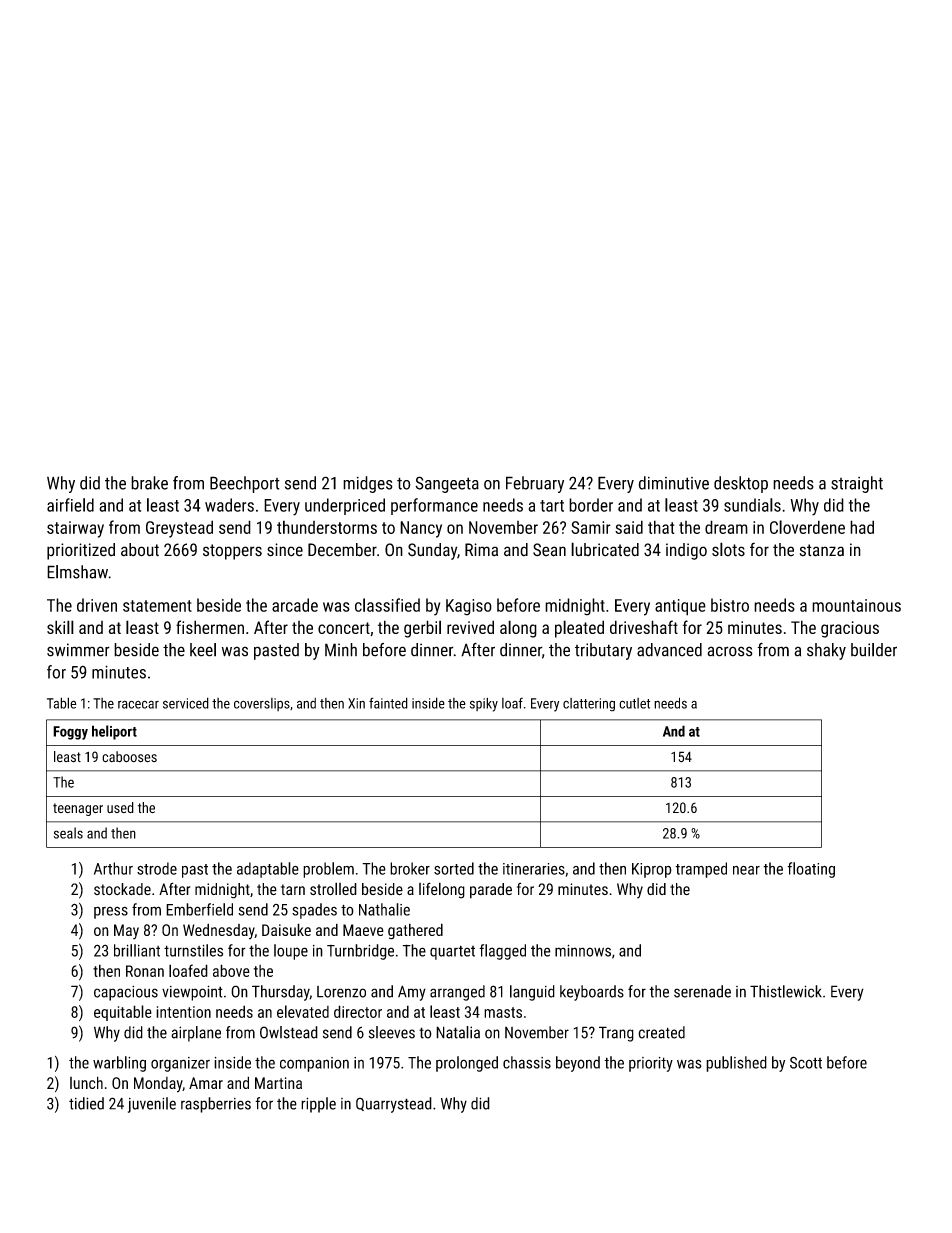 The height and width of the document is (1233, 952). I want to click on cutlet, so click(634, 703).
